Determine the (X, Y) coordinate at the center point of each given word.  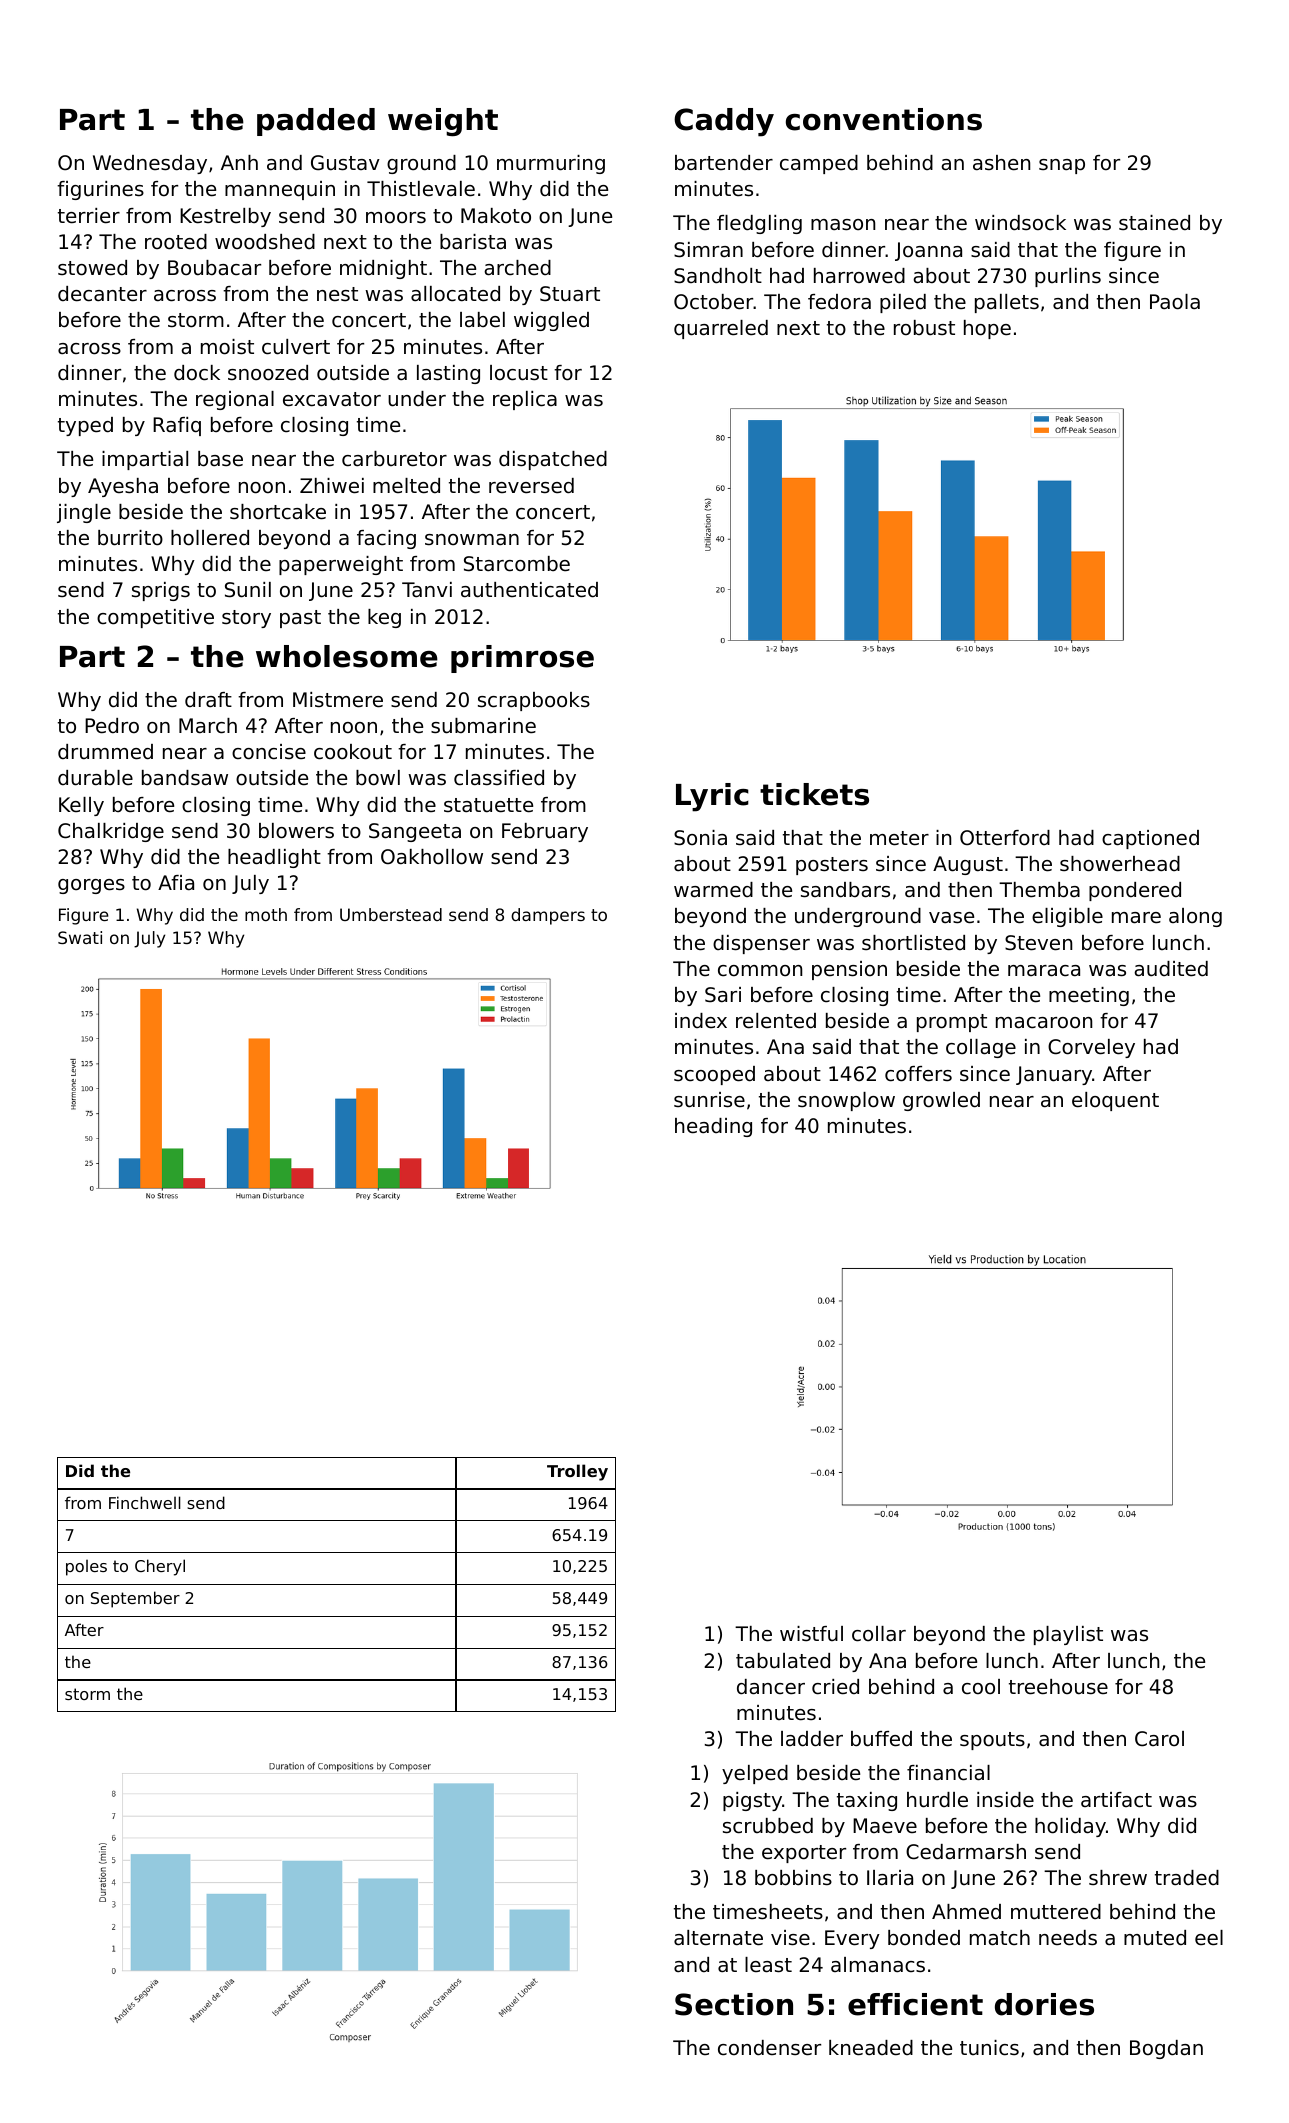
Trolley (577, 1472)
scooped (714, 1075)
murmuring (551, 164)
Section (734, 2004)
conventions (884, 119)
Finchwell (145, 1502)
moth (266, 914)
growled (941, 1101)
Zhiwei (332, 486)
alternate (718, 1938)
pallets (1007, 303)
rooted (176, 242)
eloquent (1115, 1101)
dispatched (553, 460)
